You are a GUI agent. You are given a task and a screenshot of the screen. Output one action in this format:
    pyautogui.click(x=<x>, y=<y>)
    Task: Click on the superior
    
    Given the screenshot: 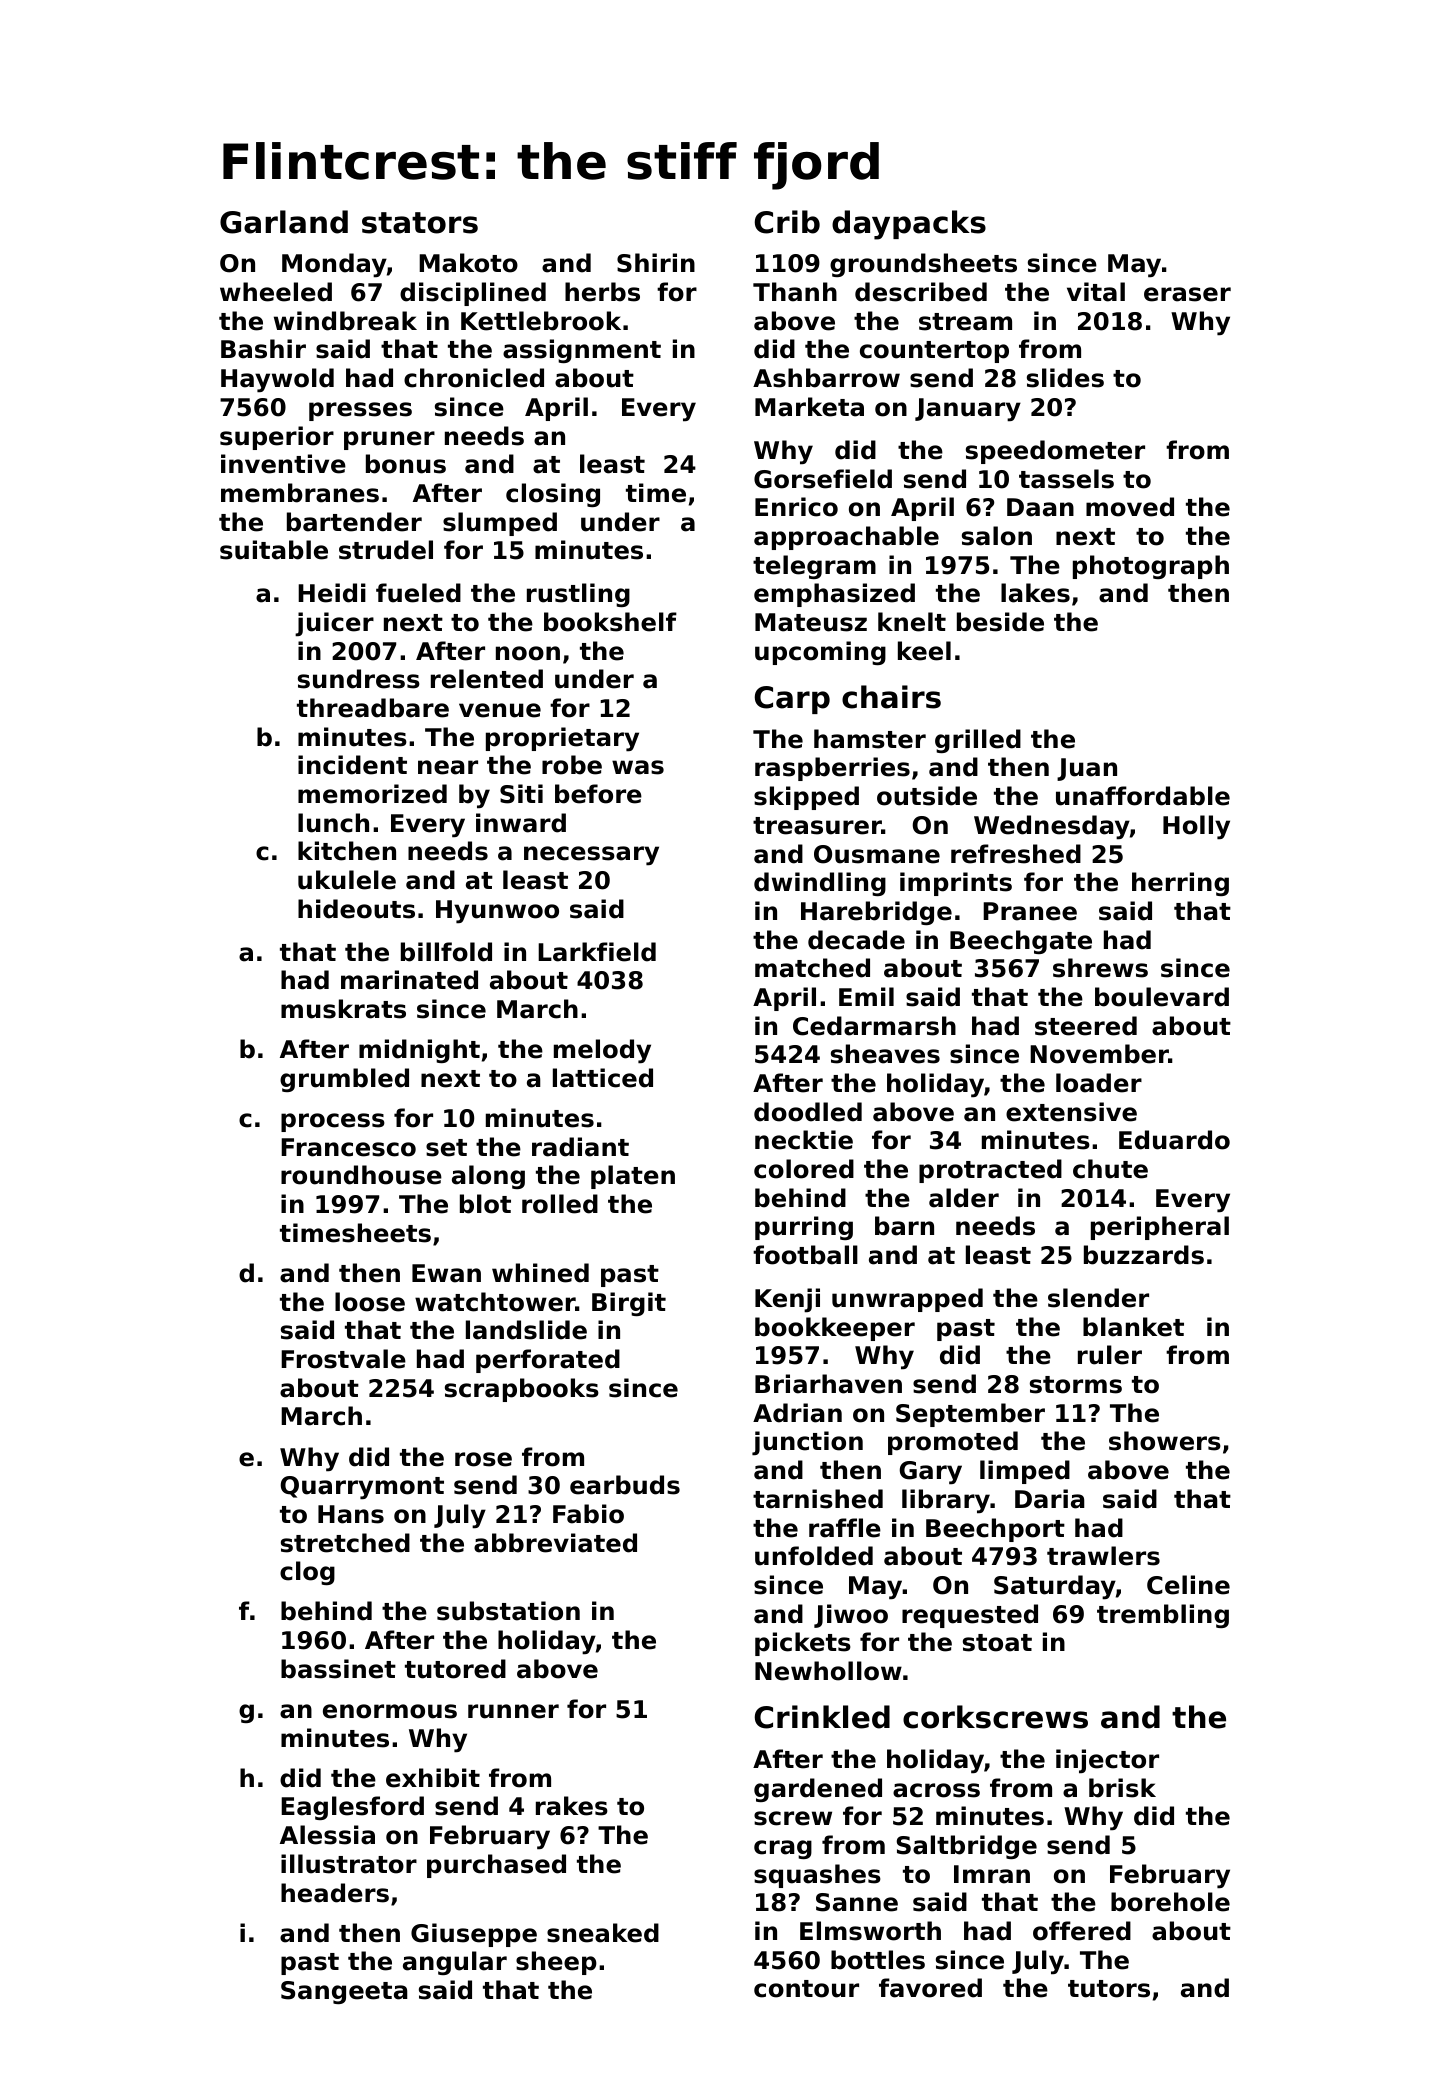 What is the action you would take?
    pyautogui.click(x=277, y=438)
